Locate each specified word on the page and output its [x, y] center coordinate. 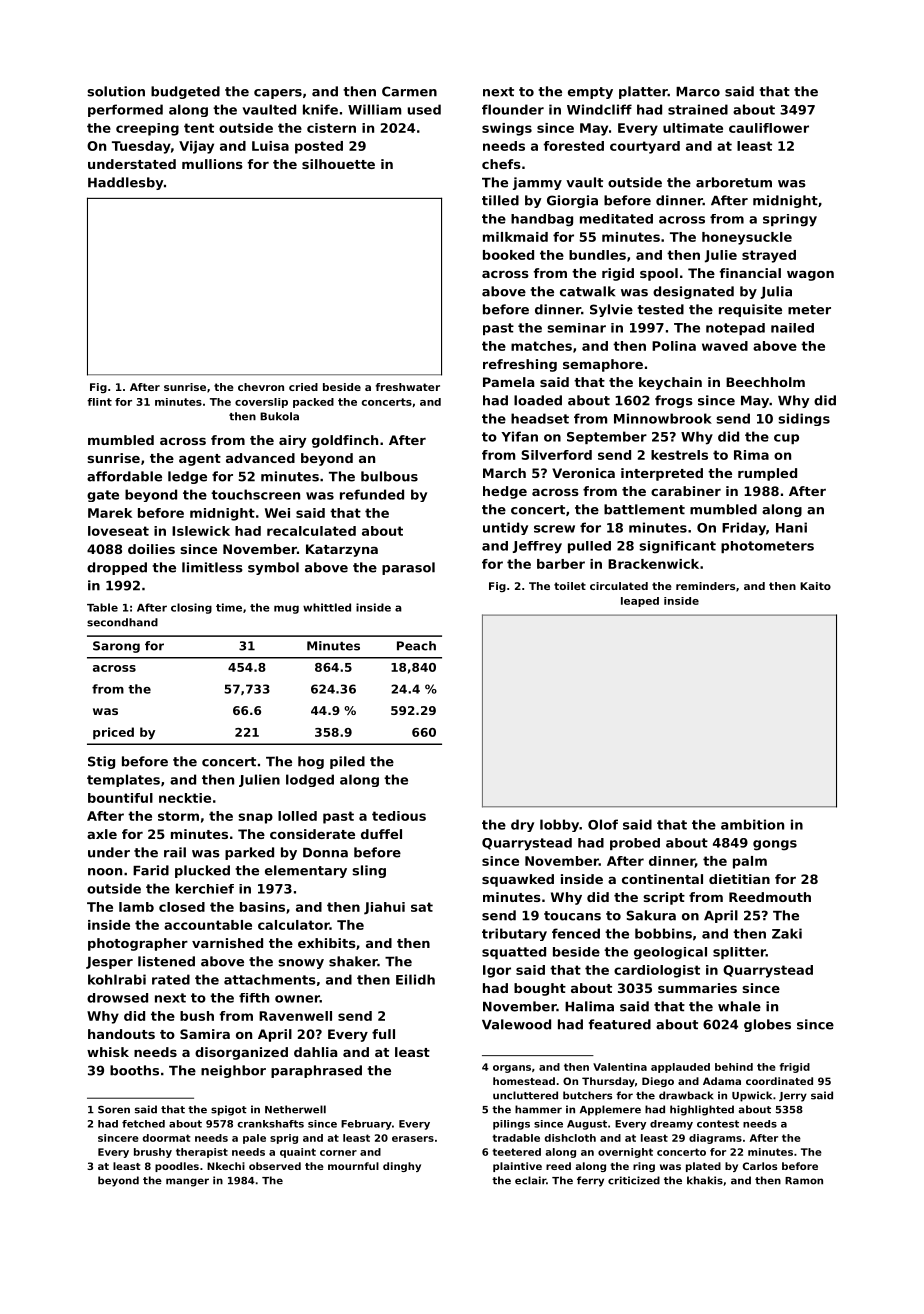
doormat [167, 1138]
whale [739, 1006]
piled [347, 762]
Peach [416, 646]
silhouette [338, 164]
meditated [616, 219]
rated [171, 979]
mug [286, 609]
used [424, 109]
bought [540, 989]
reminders [705, 586]
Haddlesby [126, 183]
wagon [810, 276]
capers [278, 94]
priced [113, 733]
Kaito [815, 586]
